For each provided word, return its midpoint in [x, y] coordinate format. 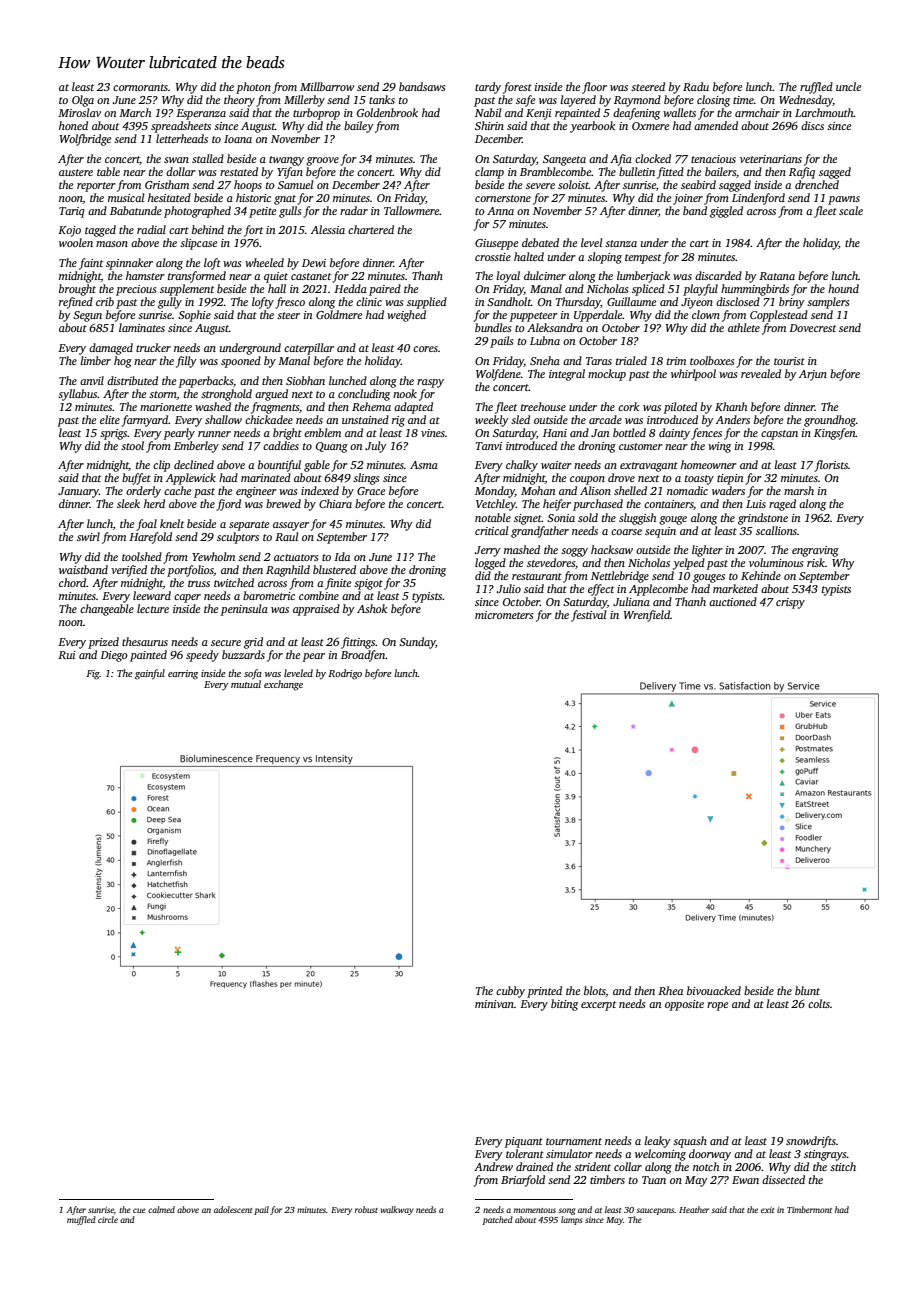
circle [108, 1219]
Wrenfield [647, 616]
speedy [202, 656]
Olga [83, 101]
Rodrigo [345, 674]
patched [497, 1220]
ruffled [816, 88]
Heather [694, 1209]
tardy [488, 88]
